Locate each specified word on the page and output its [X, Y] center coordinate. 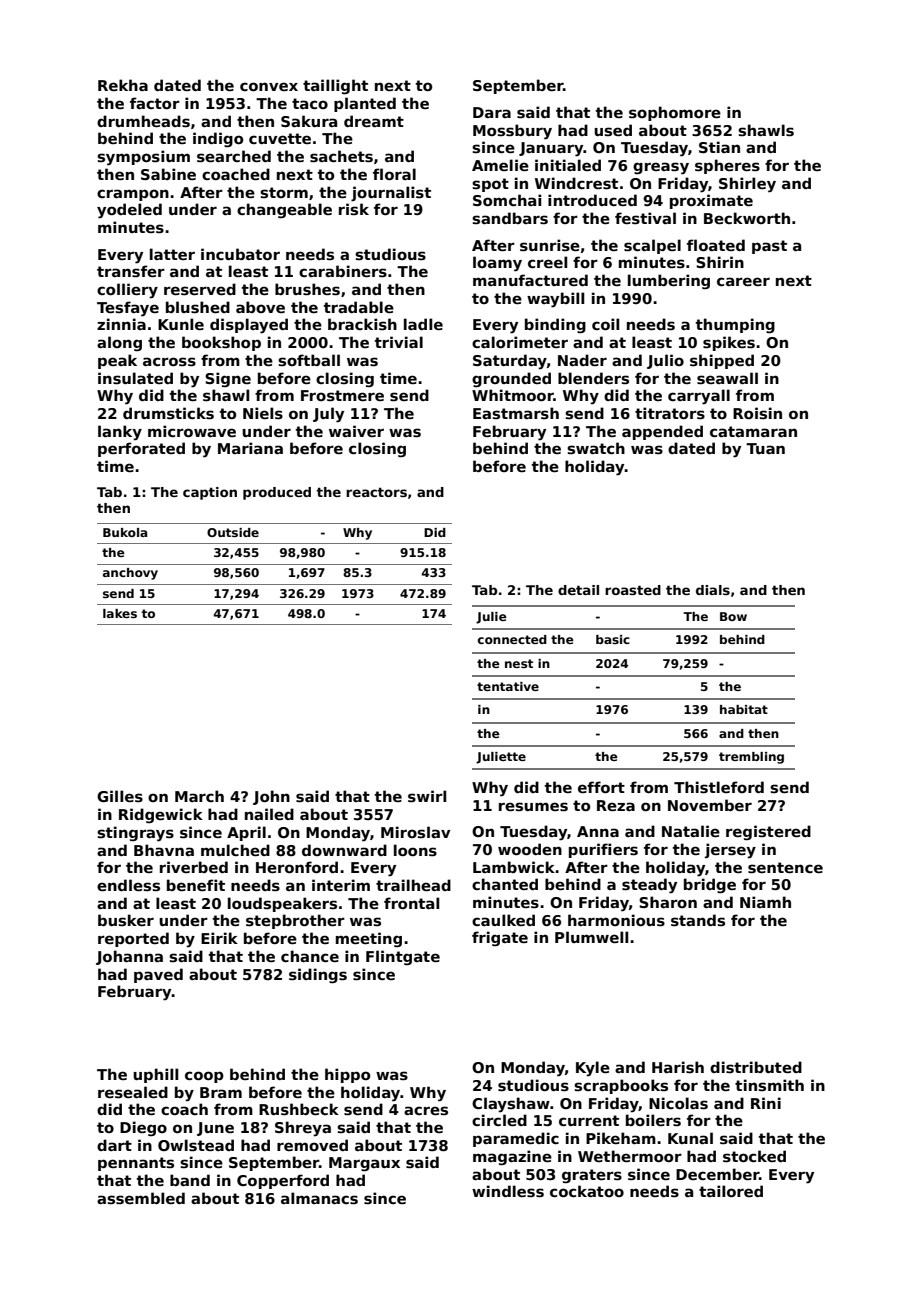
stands [698, 920]
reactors [376, 492]
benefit [196, 885]
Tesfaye [128, 309]
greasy [661, 168]
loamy [497, 264]
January [551, 149]
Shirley [747, 185]
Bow [733, 616]
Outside [233, 532]
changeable [284, 210]
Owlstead [196, 1145]
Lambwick [514, 867]
